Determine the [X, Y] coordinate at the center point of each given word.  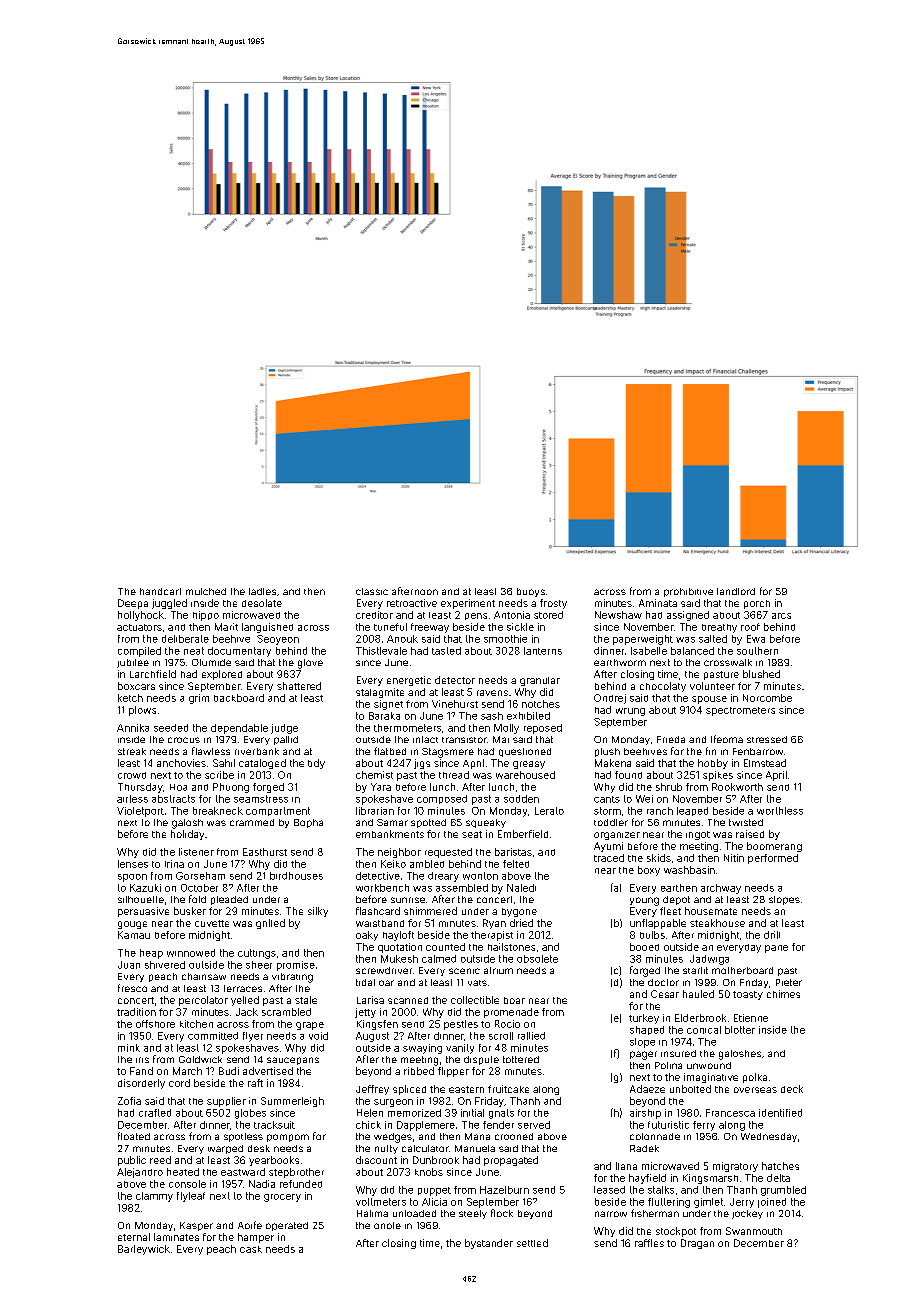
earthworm [620, 662]
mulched [206, 591]
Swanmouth [754, 1231]
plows [142, 711]
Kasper [196, 1226]
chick [368, 1125]
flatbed [390, 751]
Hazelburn [504, 1190]
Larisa [370, 1000]
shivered [165, 965]
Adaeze [647, 1089]
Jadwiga [709, 960]
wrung [630, 712]
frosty [553, 604]
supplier [226, 1102]
